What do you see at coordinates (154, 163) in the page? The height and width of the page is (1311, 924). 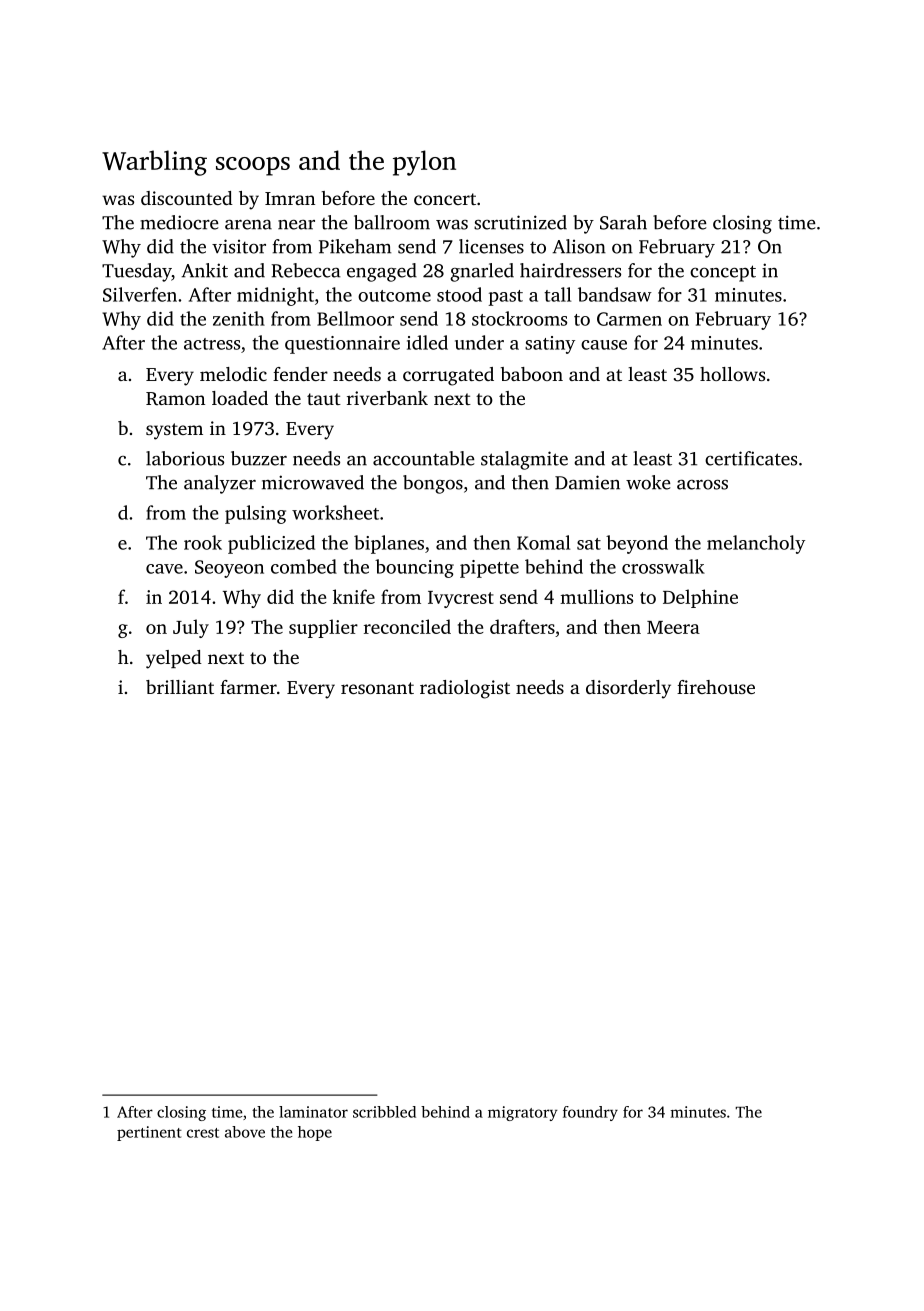 I see `Warbling` at bounding box center [154, 163].
